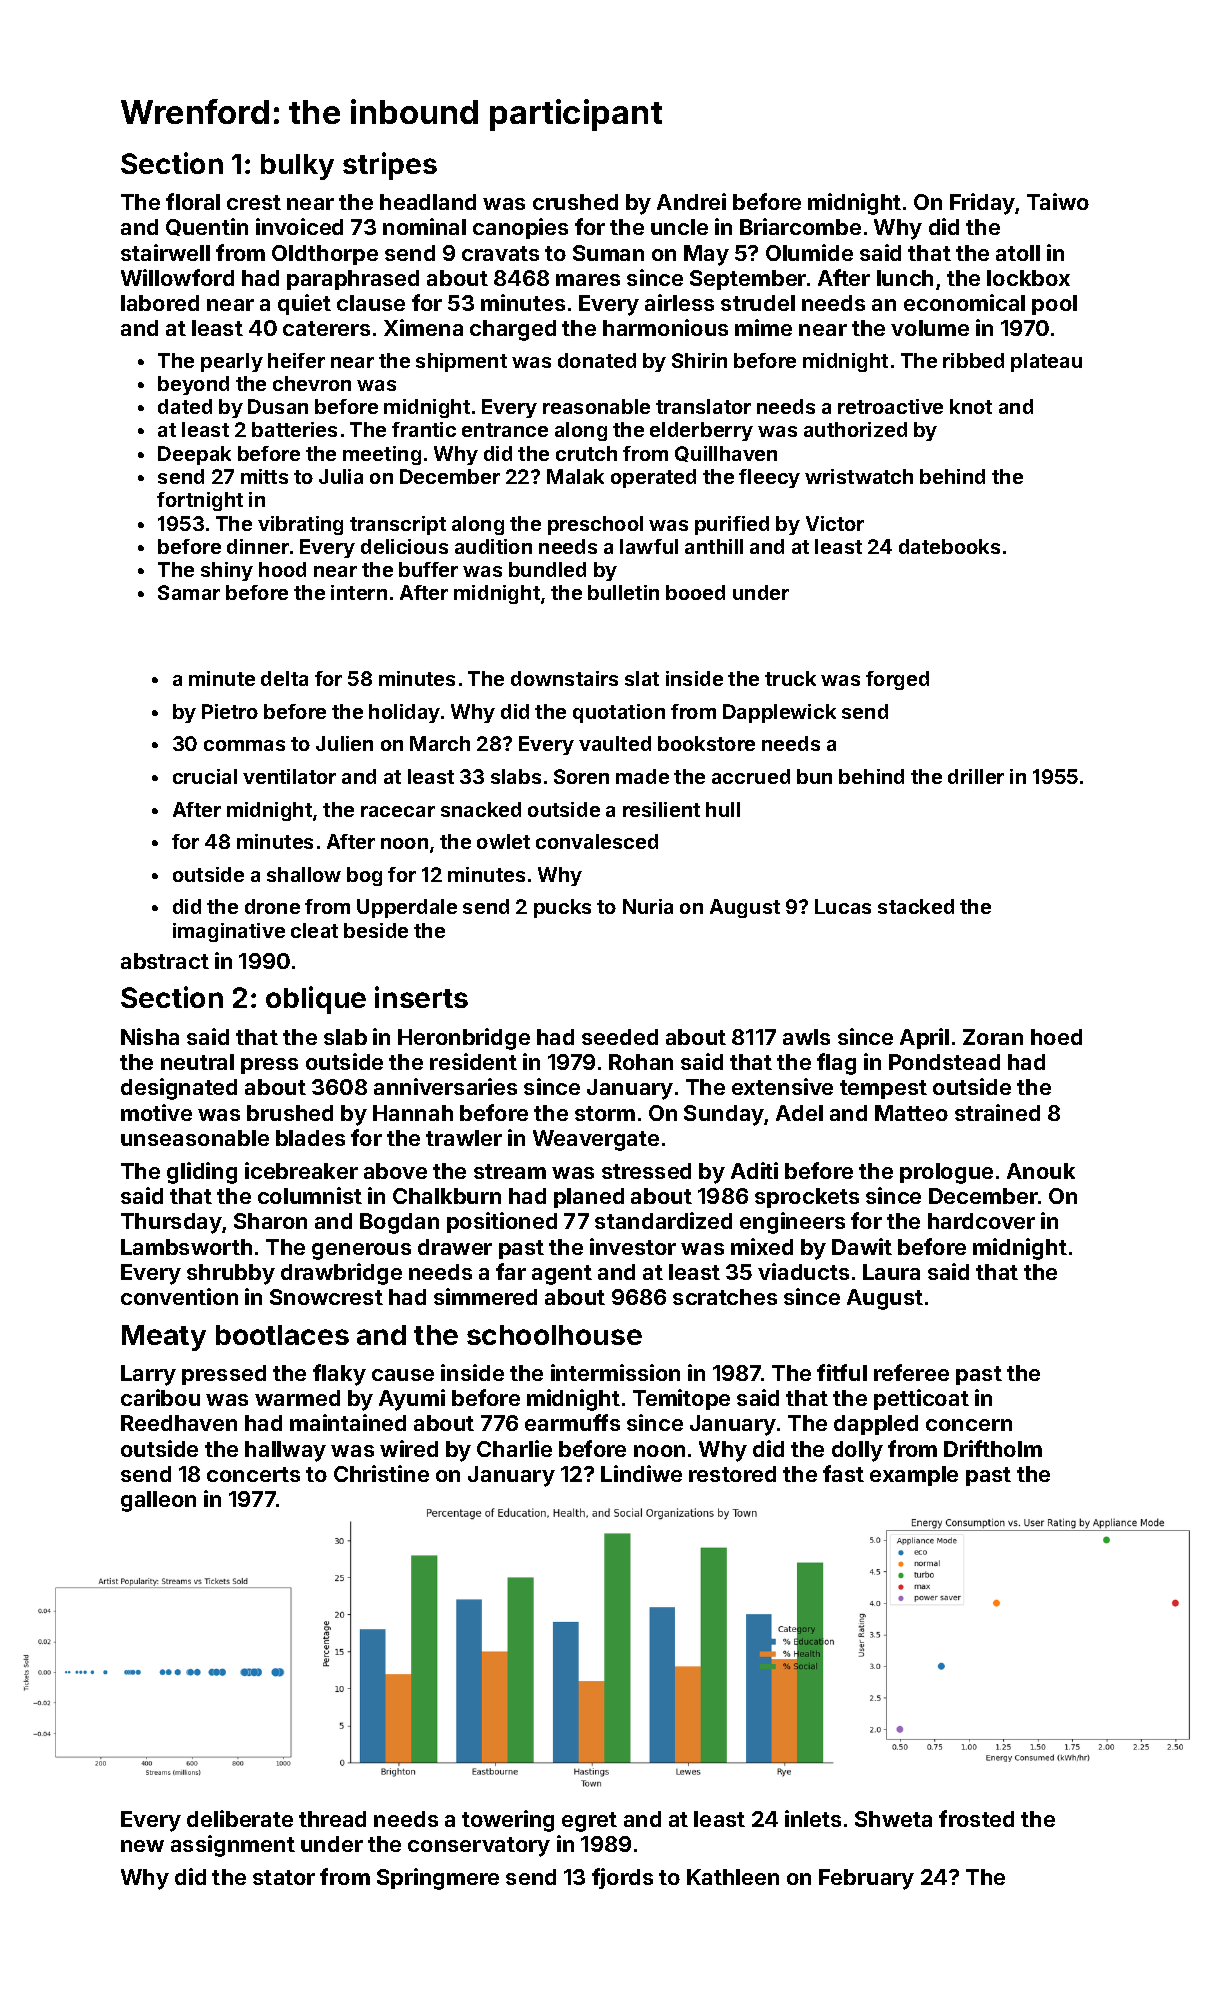  What do you see at coordinates (503, 841) in the page?
I see `owlet` at bounding box center [503, 841].
